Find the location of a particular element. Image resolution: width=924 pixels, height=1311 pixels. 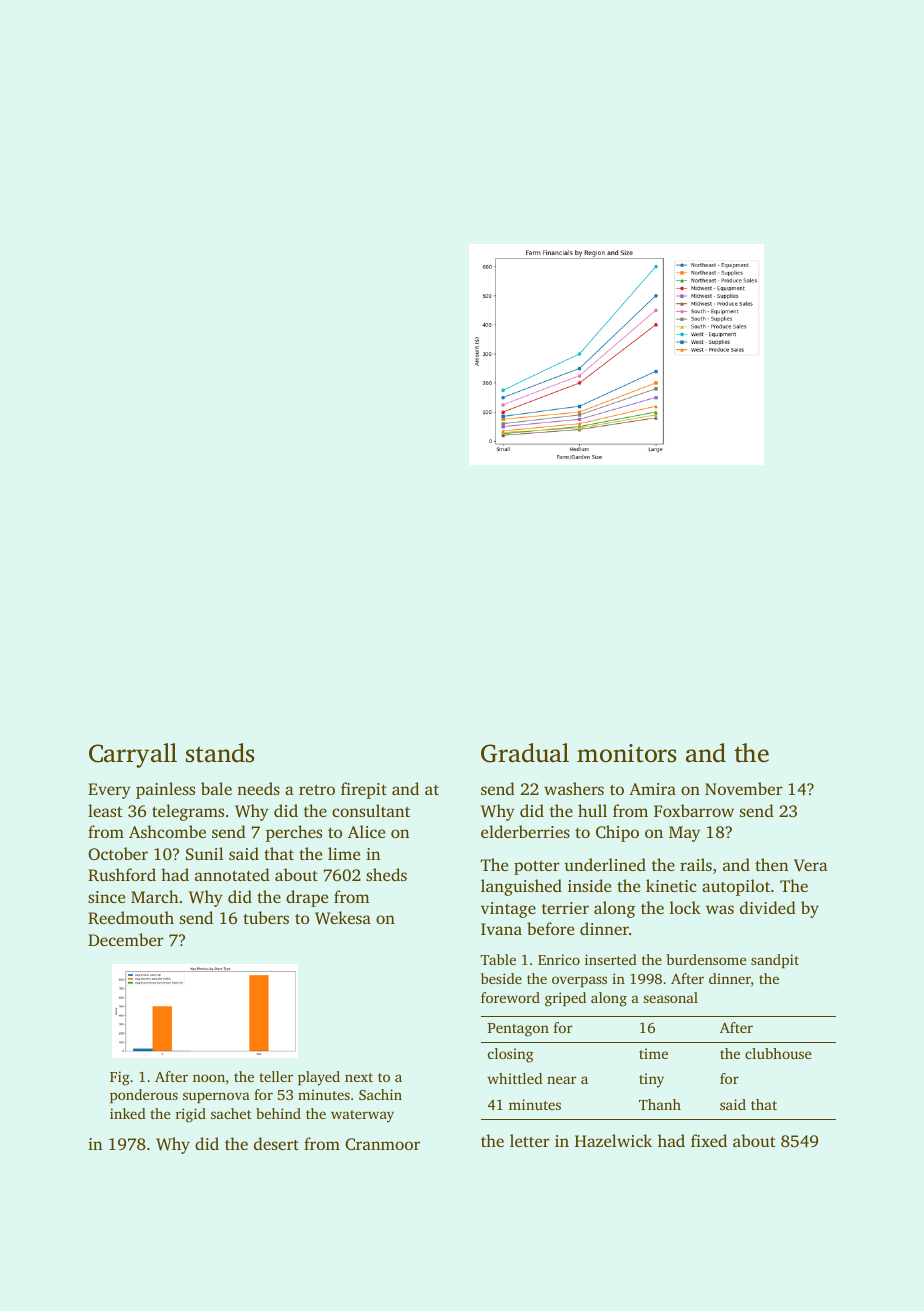

potter is located at coordinates (537, 868).
